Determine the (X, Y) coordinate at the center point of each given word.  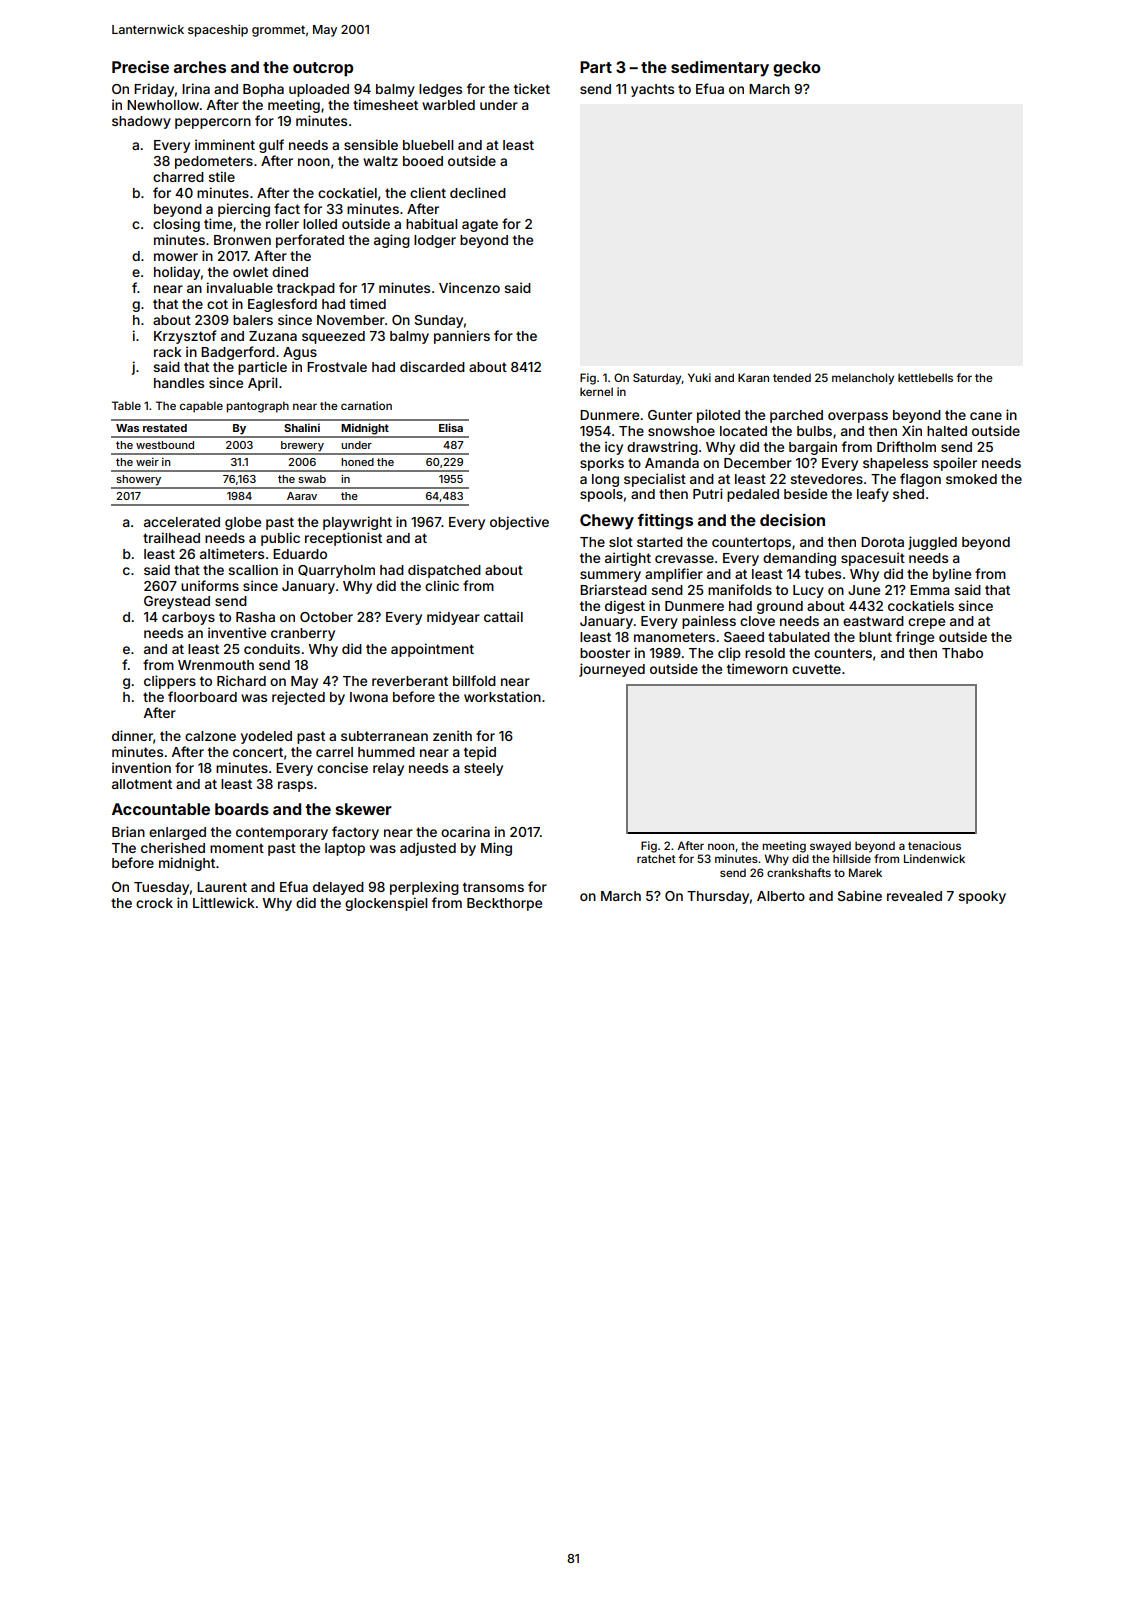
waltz (380, 161)
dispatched (444, 571)
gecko (797, 69)
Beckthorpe (504, 904)
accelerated (182, 522)
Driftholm (906, 446)
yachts (652, 90)
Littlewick (224, 902)
